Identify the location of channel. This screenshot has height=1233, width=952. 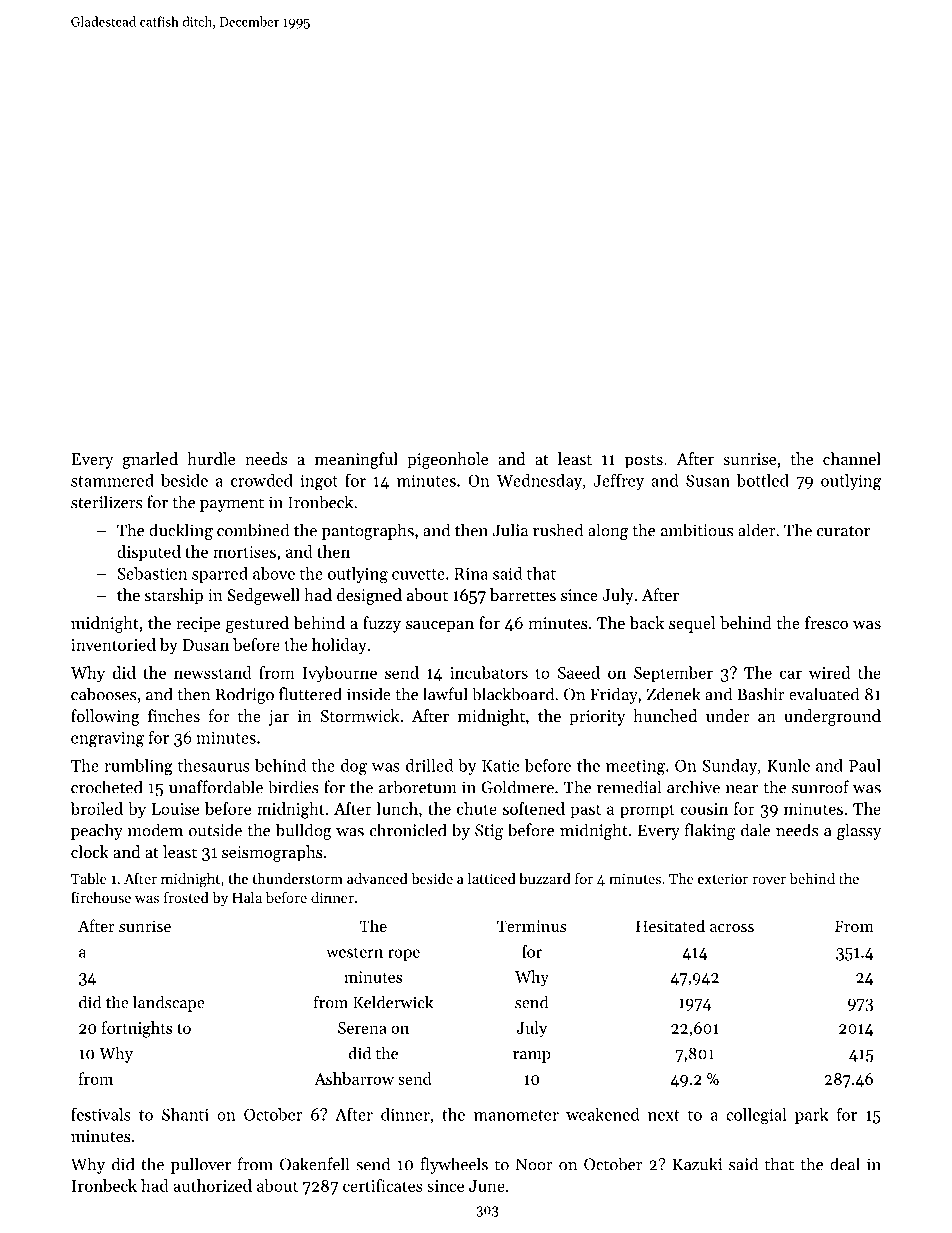
(852, 458).
